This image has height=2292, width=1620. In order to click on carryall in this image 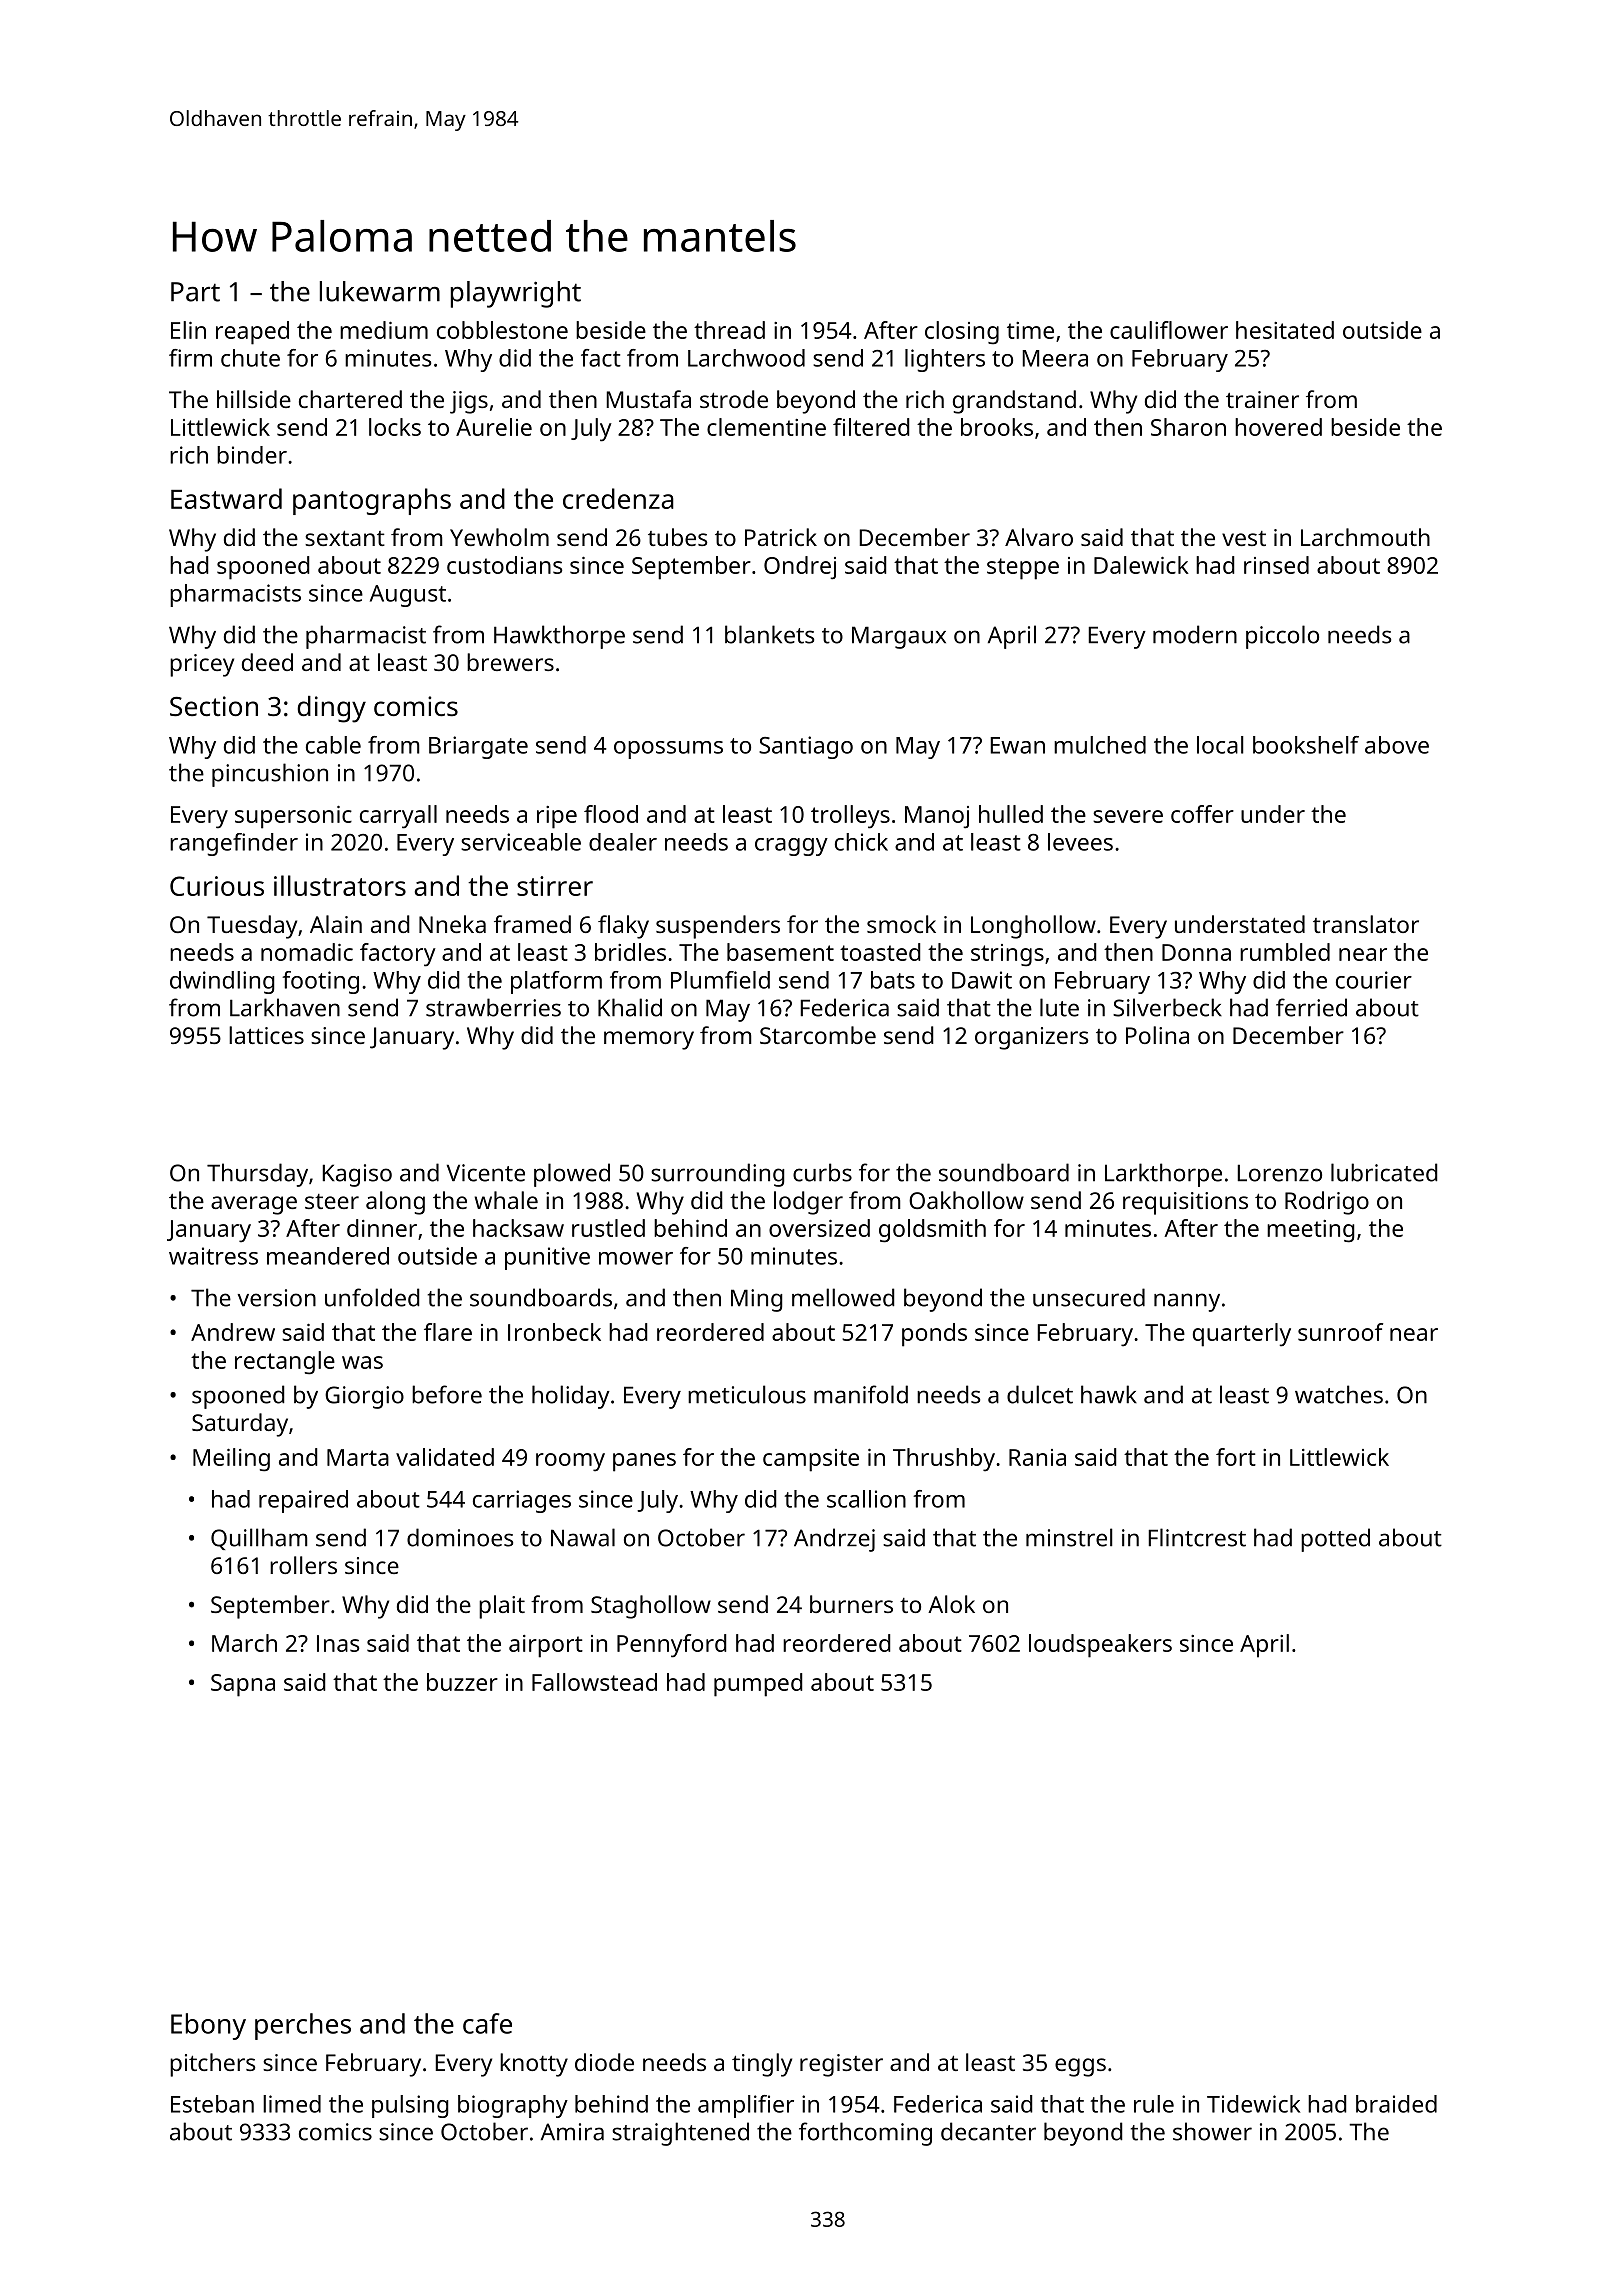, I will do `click(398, 817)`.
